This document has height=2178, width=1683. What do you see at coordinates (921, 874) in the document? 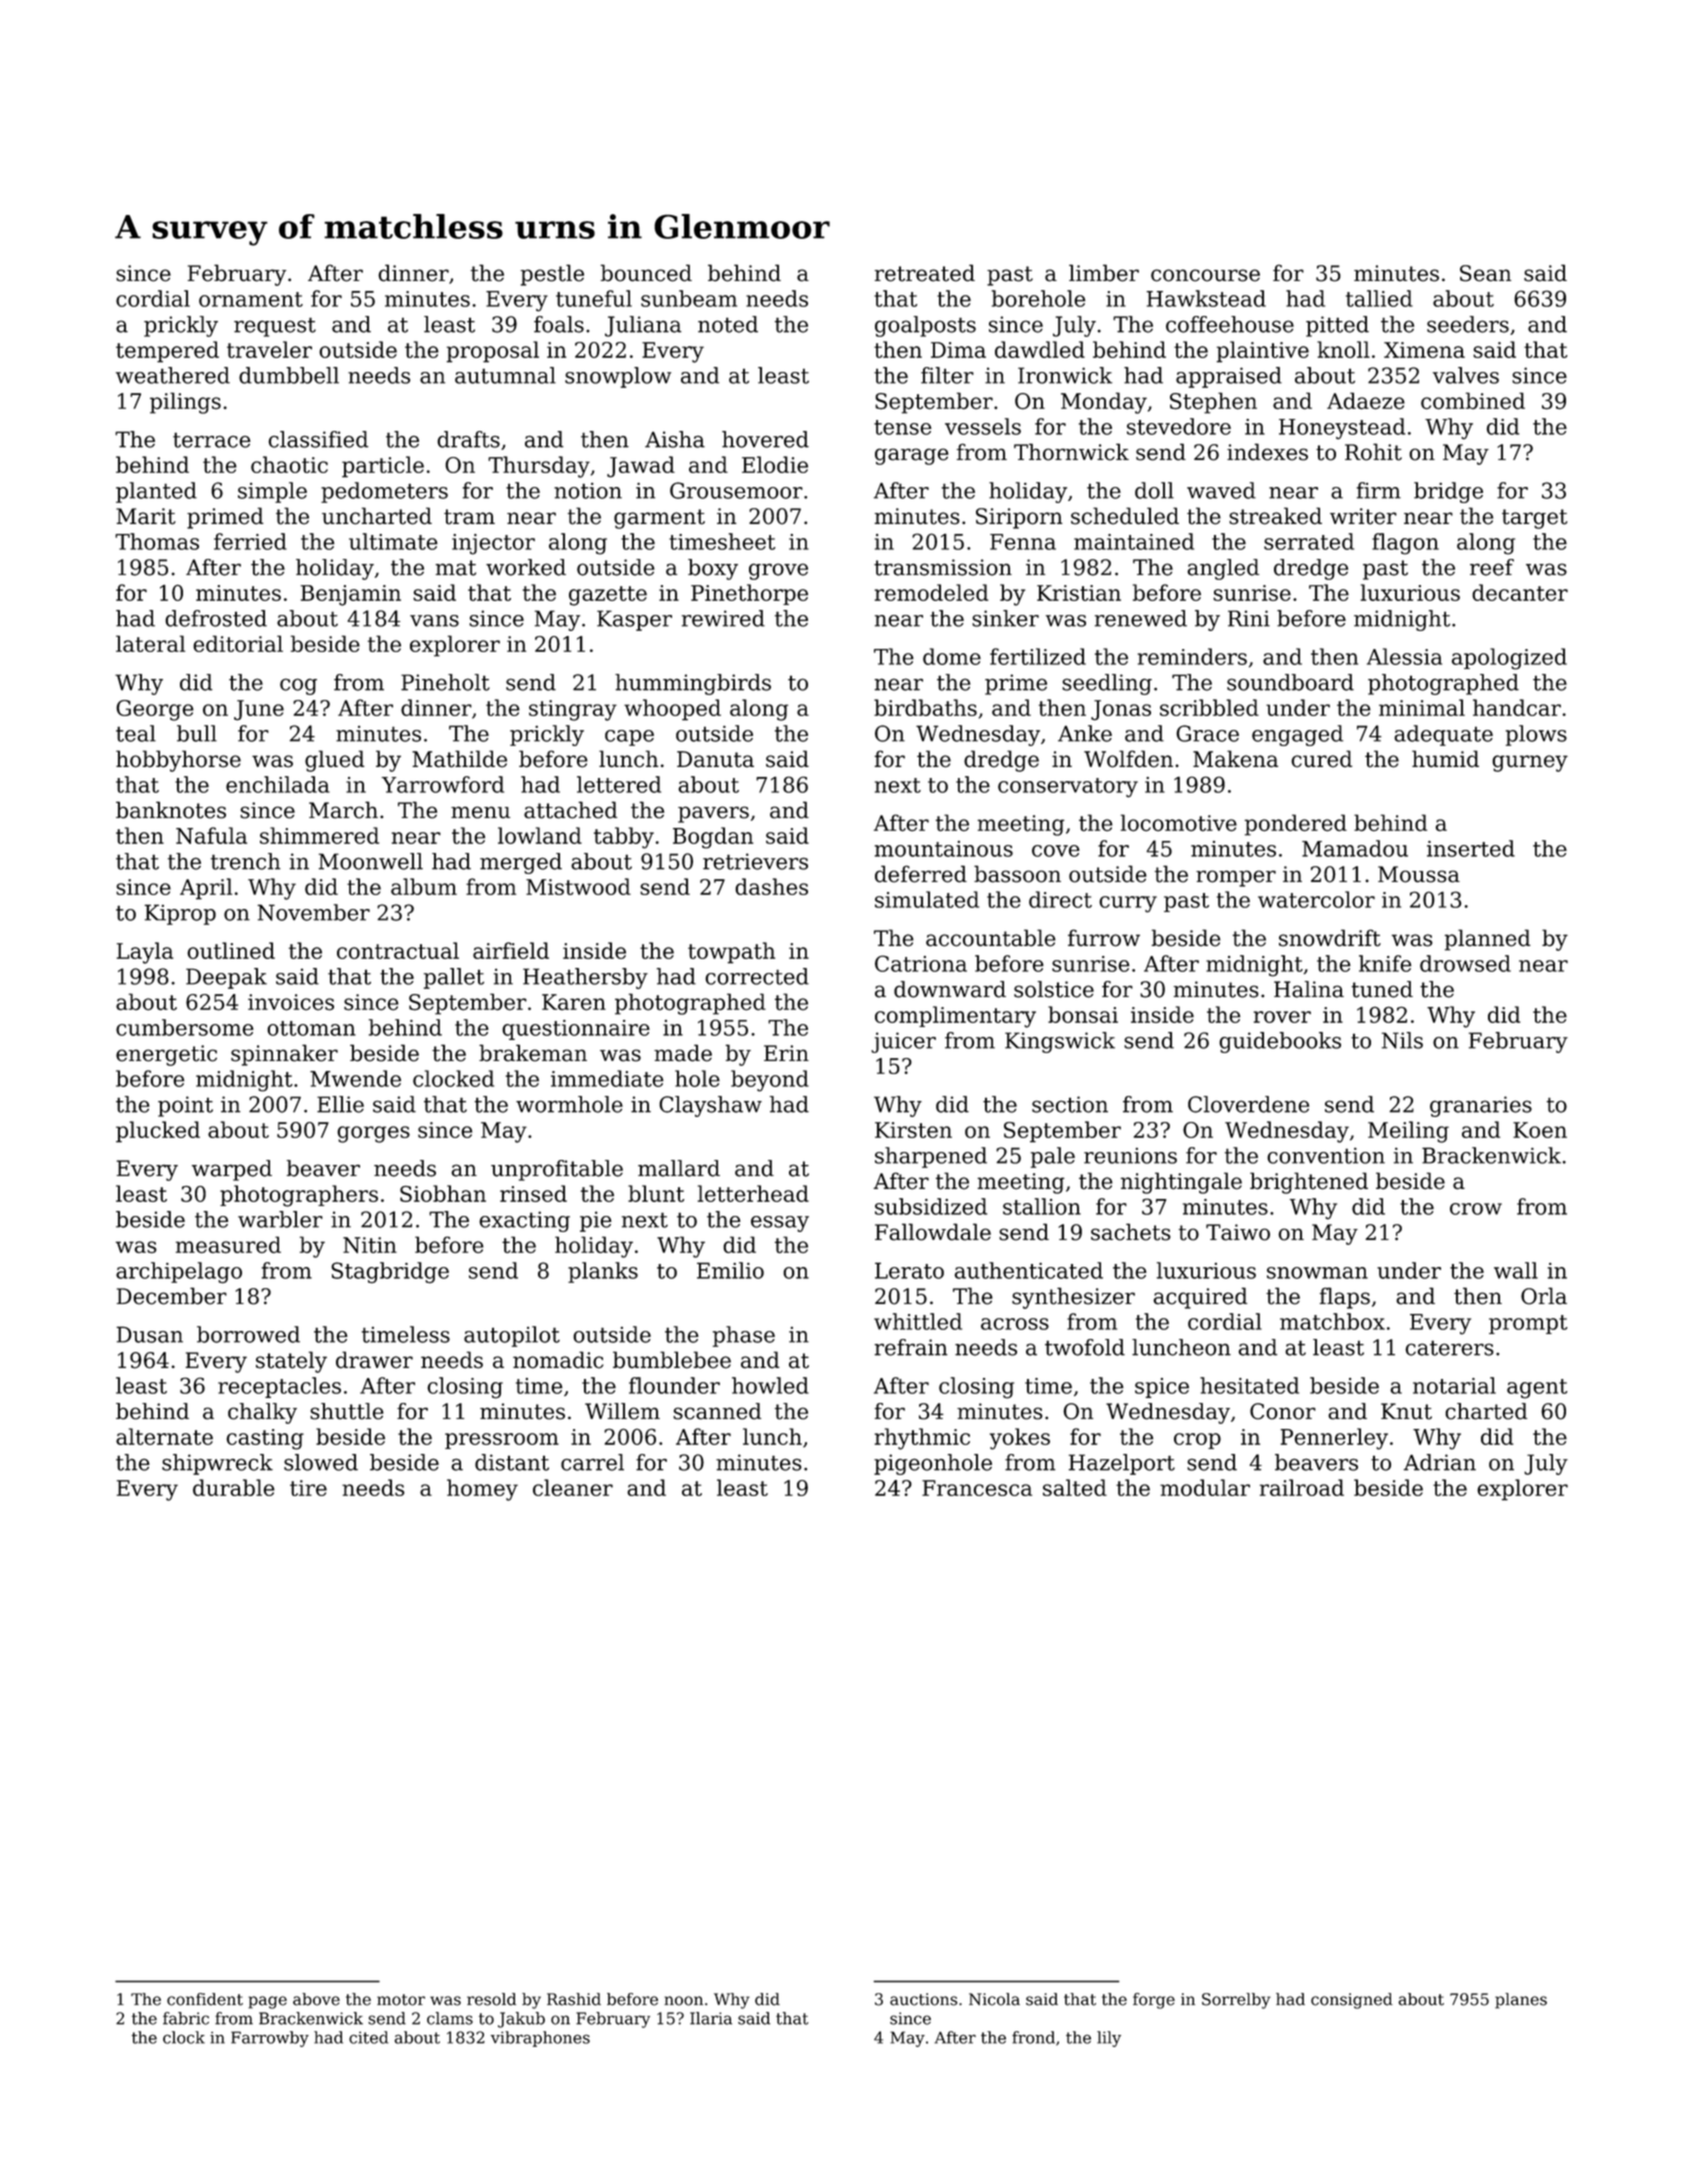
I see `deferred` at bounding box center [921, 874].
